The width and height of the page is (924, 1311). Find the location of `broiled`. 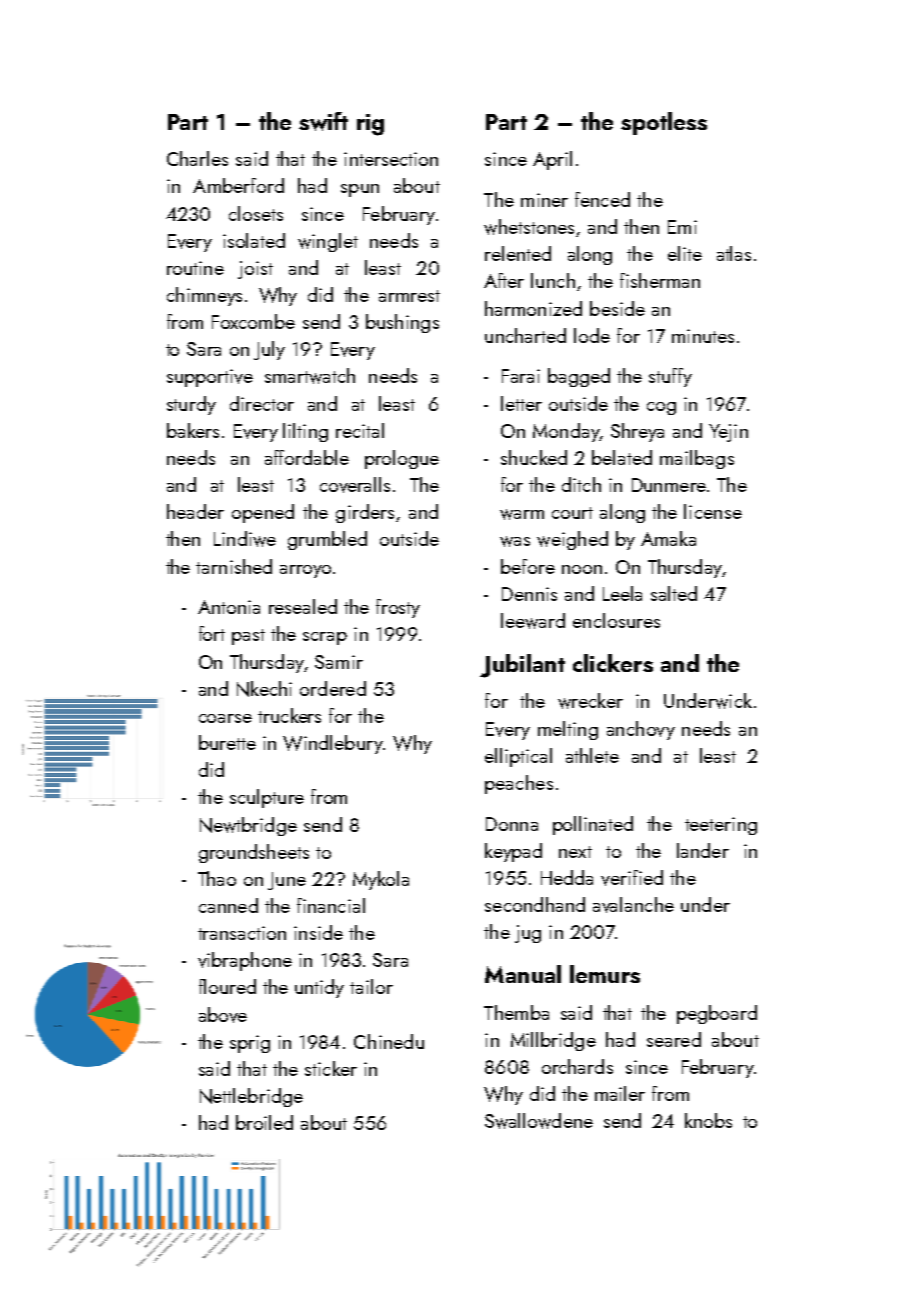

broiled is located at coordinates (264, 1122).
